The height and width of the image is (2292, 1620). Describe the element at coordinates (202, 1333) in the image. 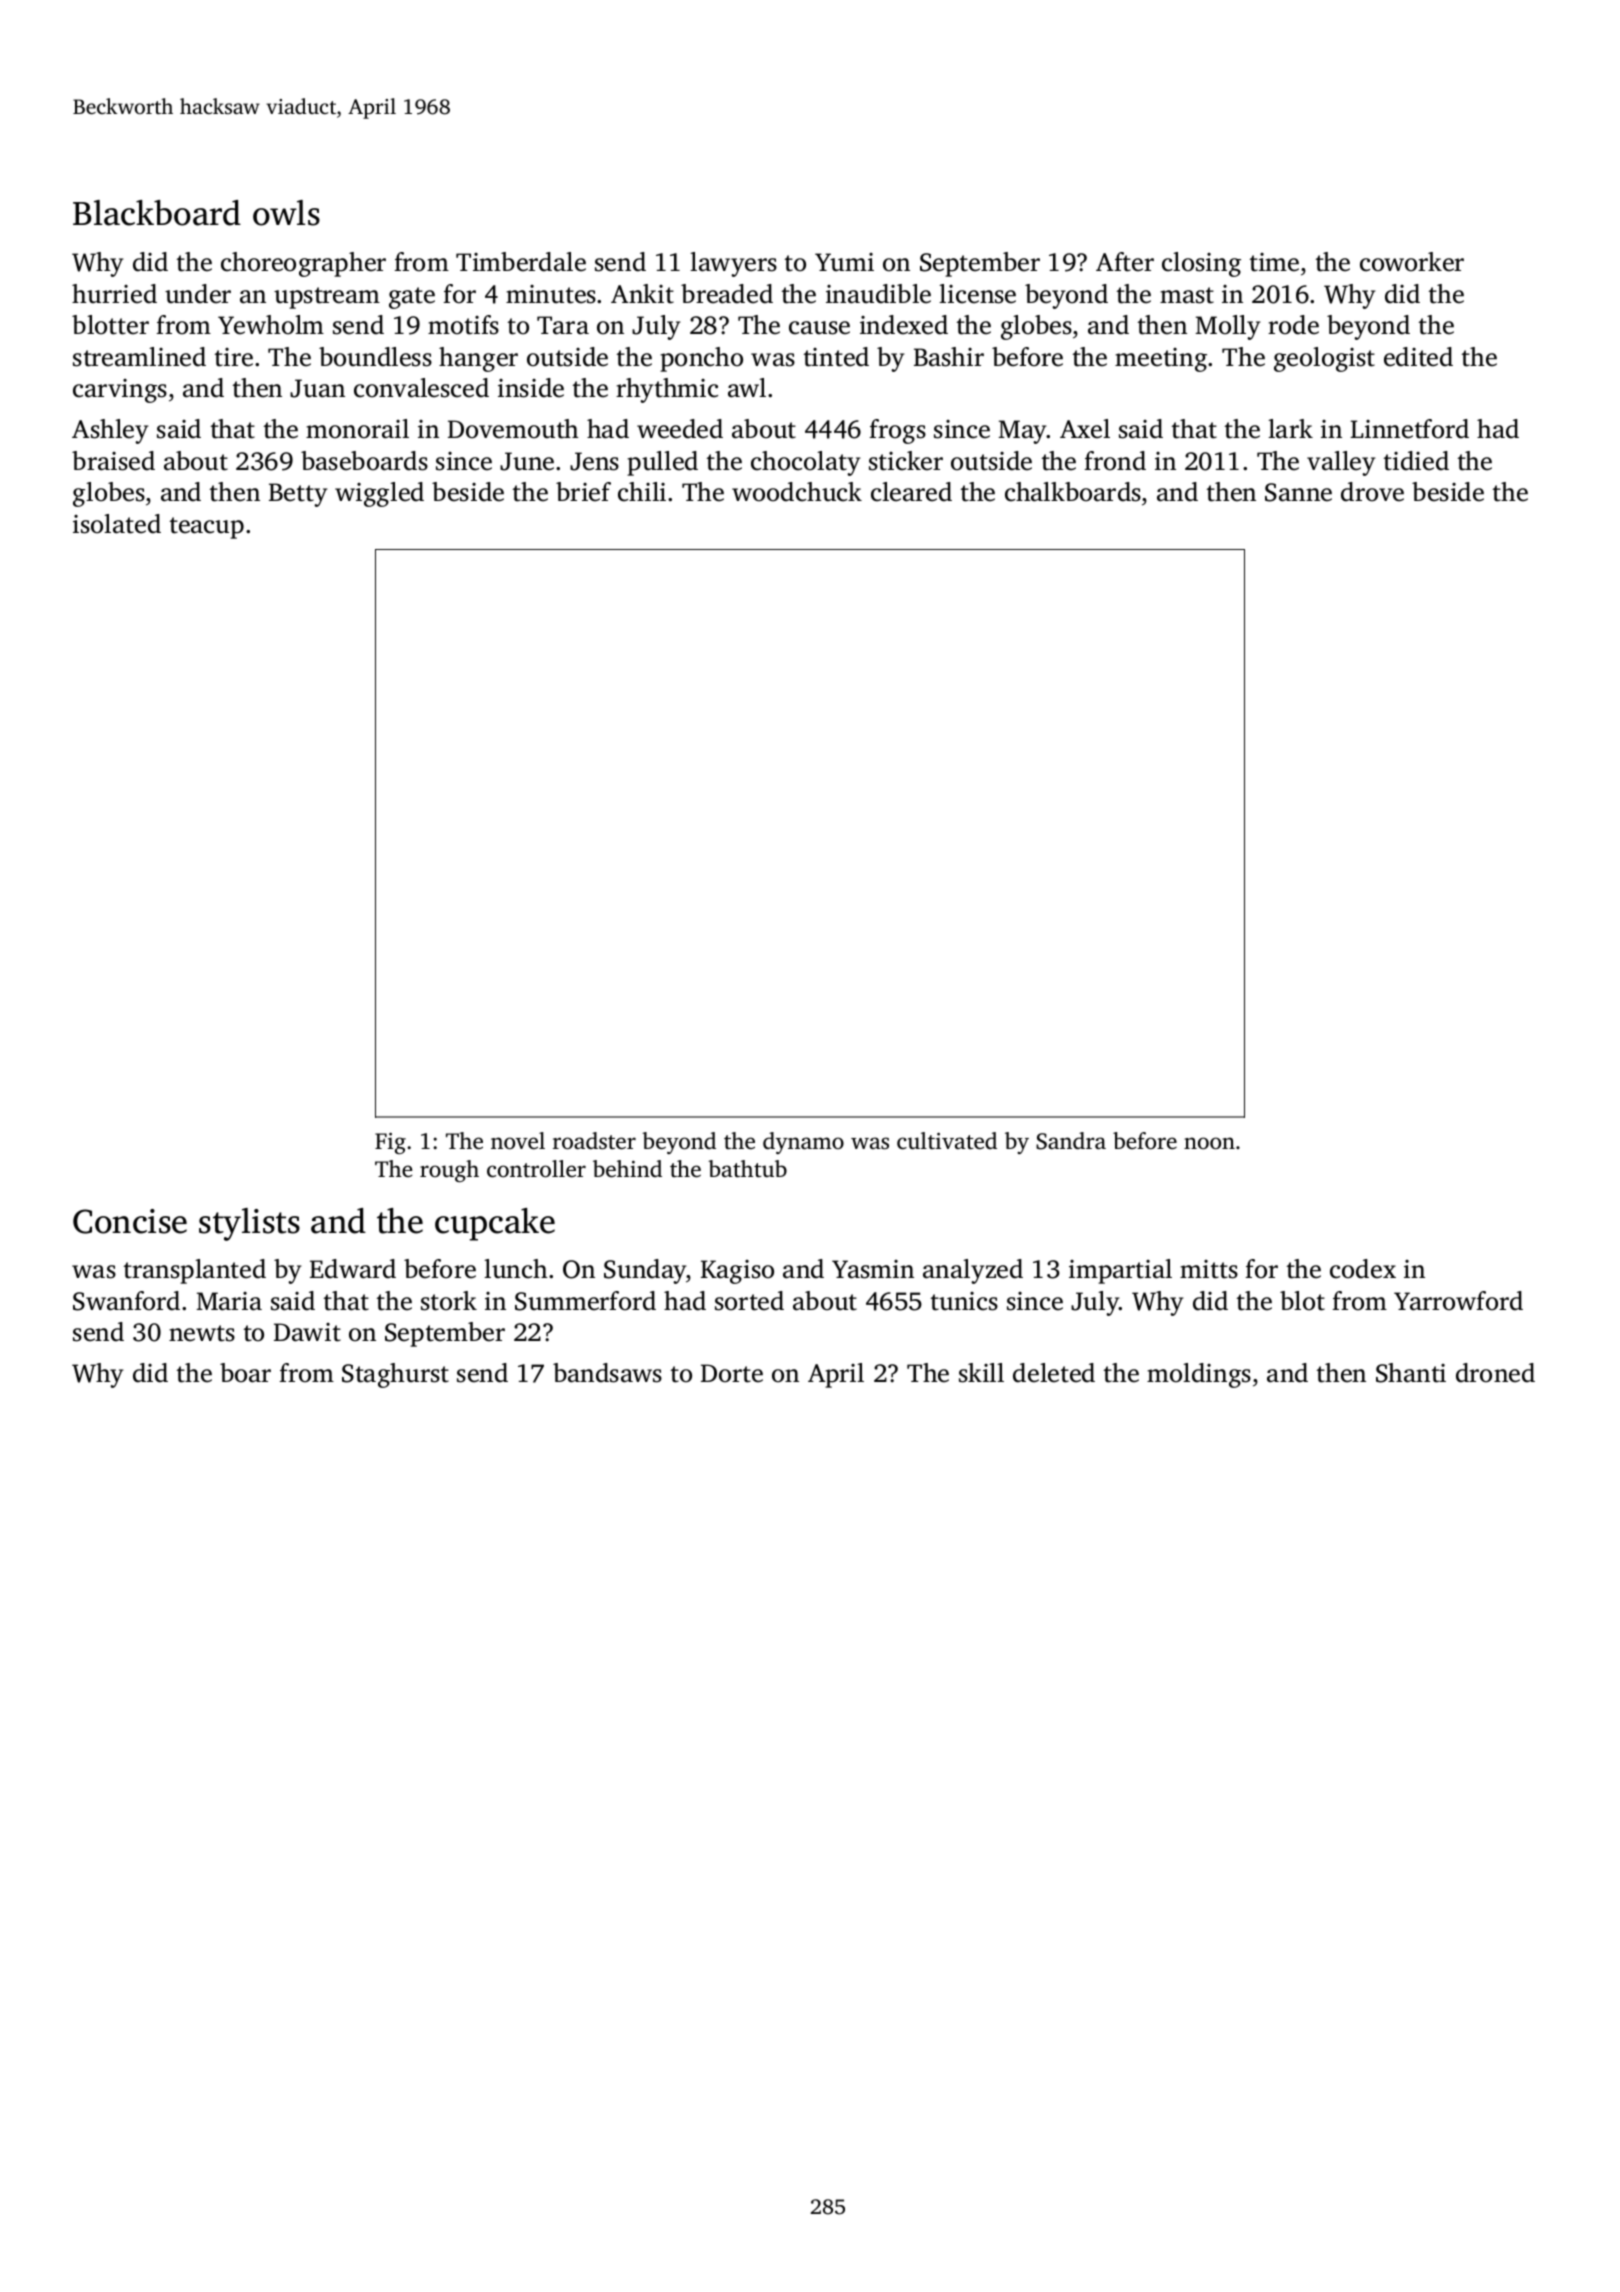

I see `newts` at that location.
